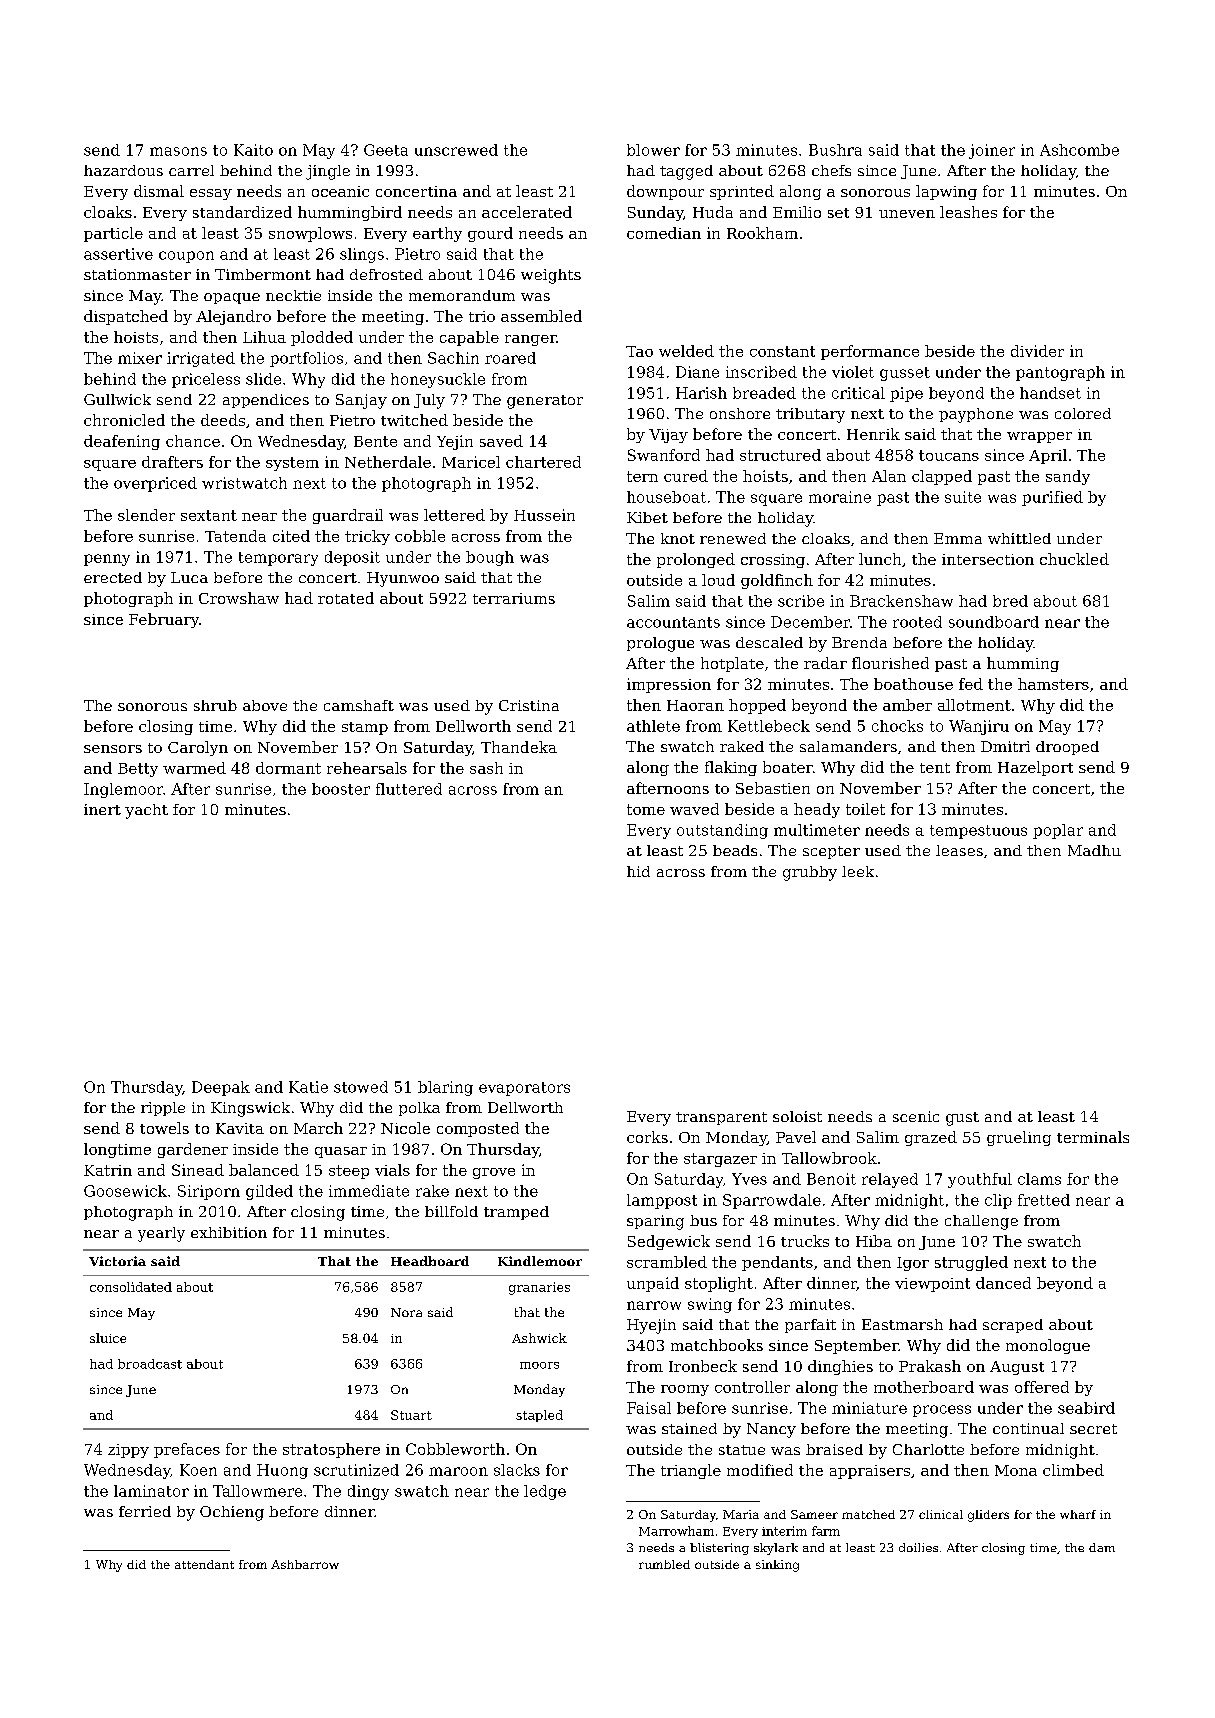 The height and width of the screenshot is (1718, 1215). What do you see at coordinates (797, 1116) in the screenshot?
I see `soloist` at bounding box center [797, 1116].
